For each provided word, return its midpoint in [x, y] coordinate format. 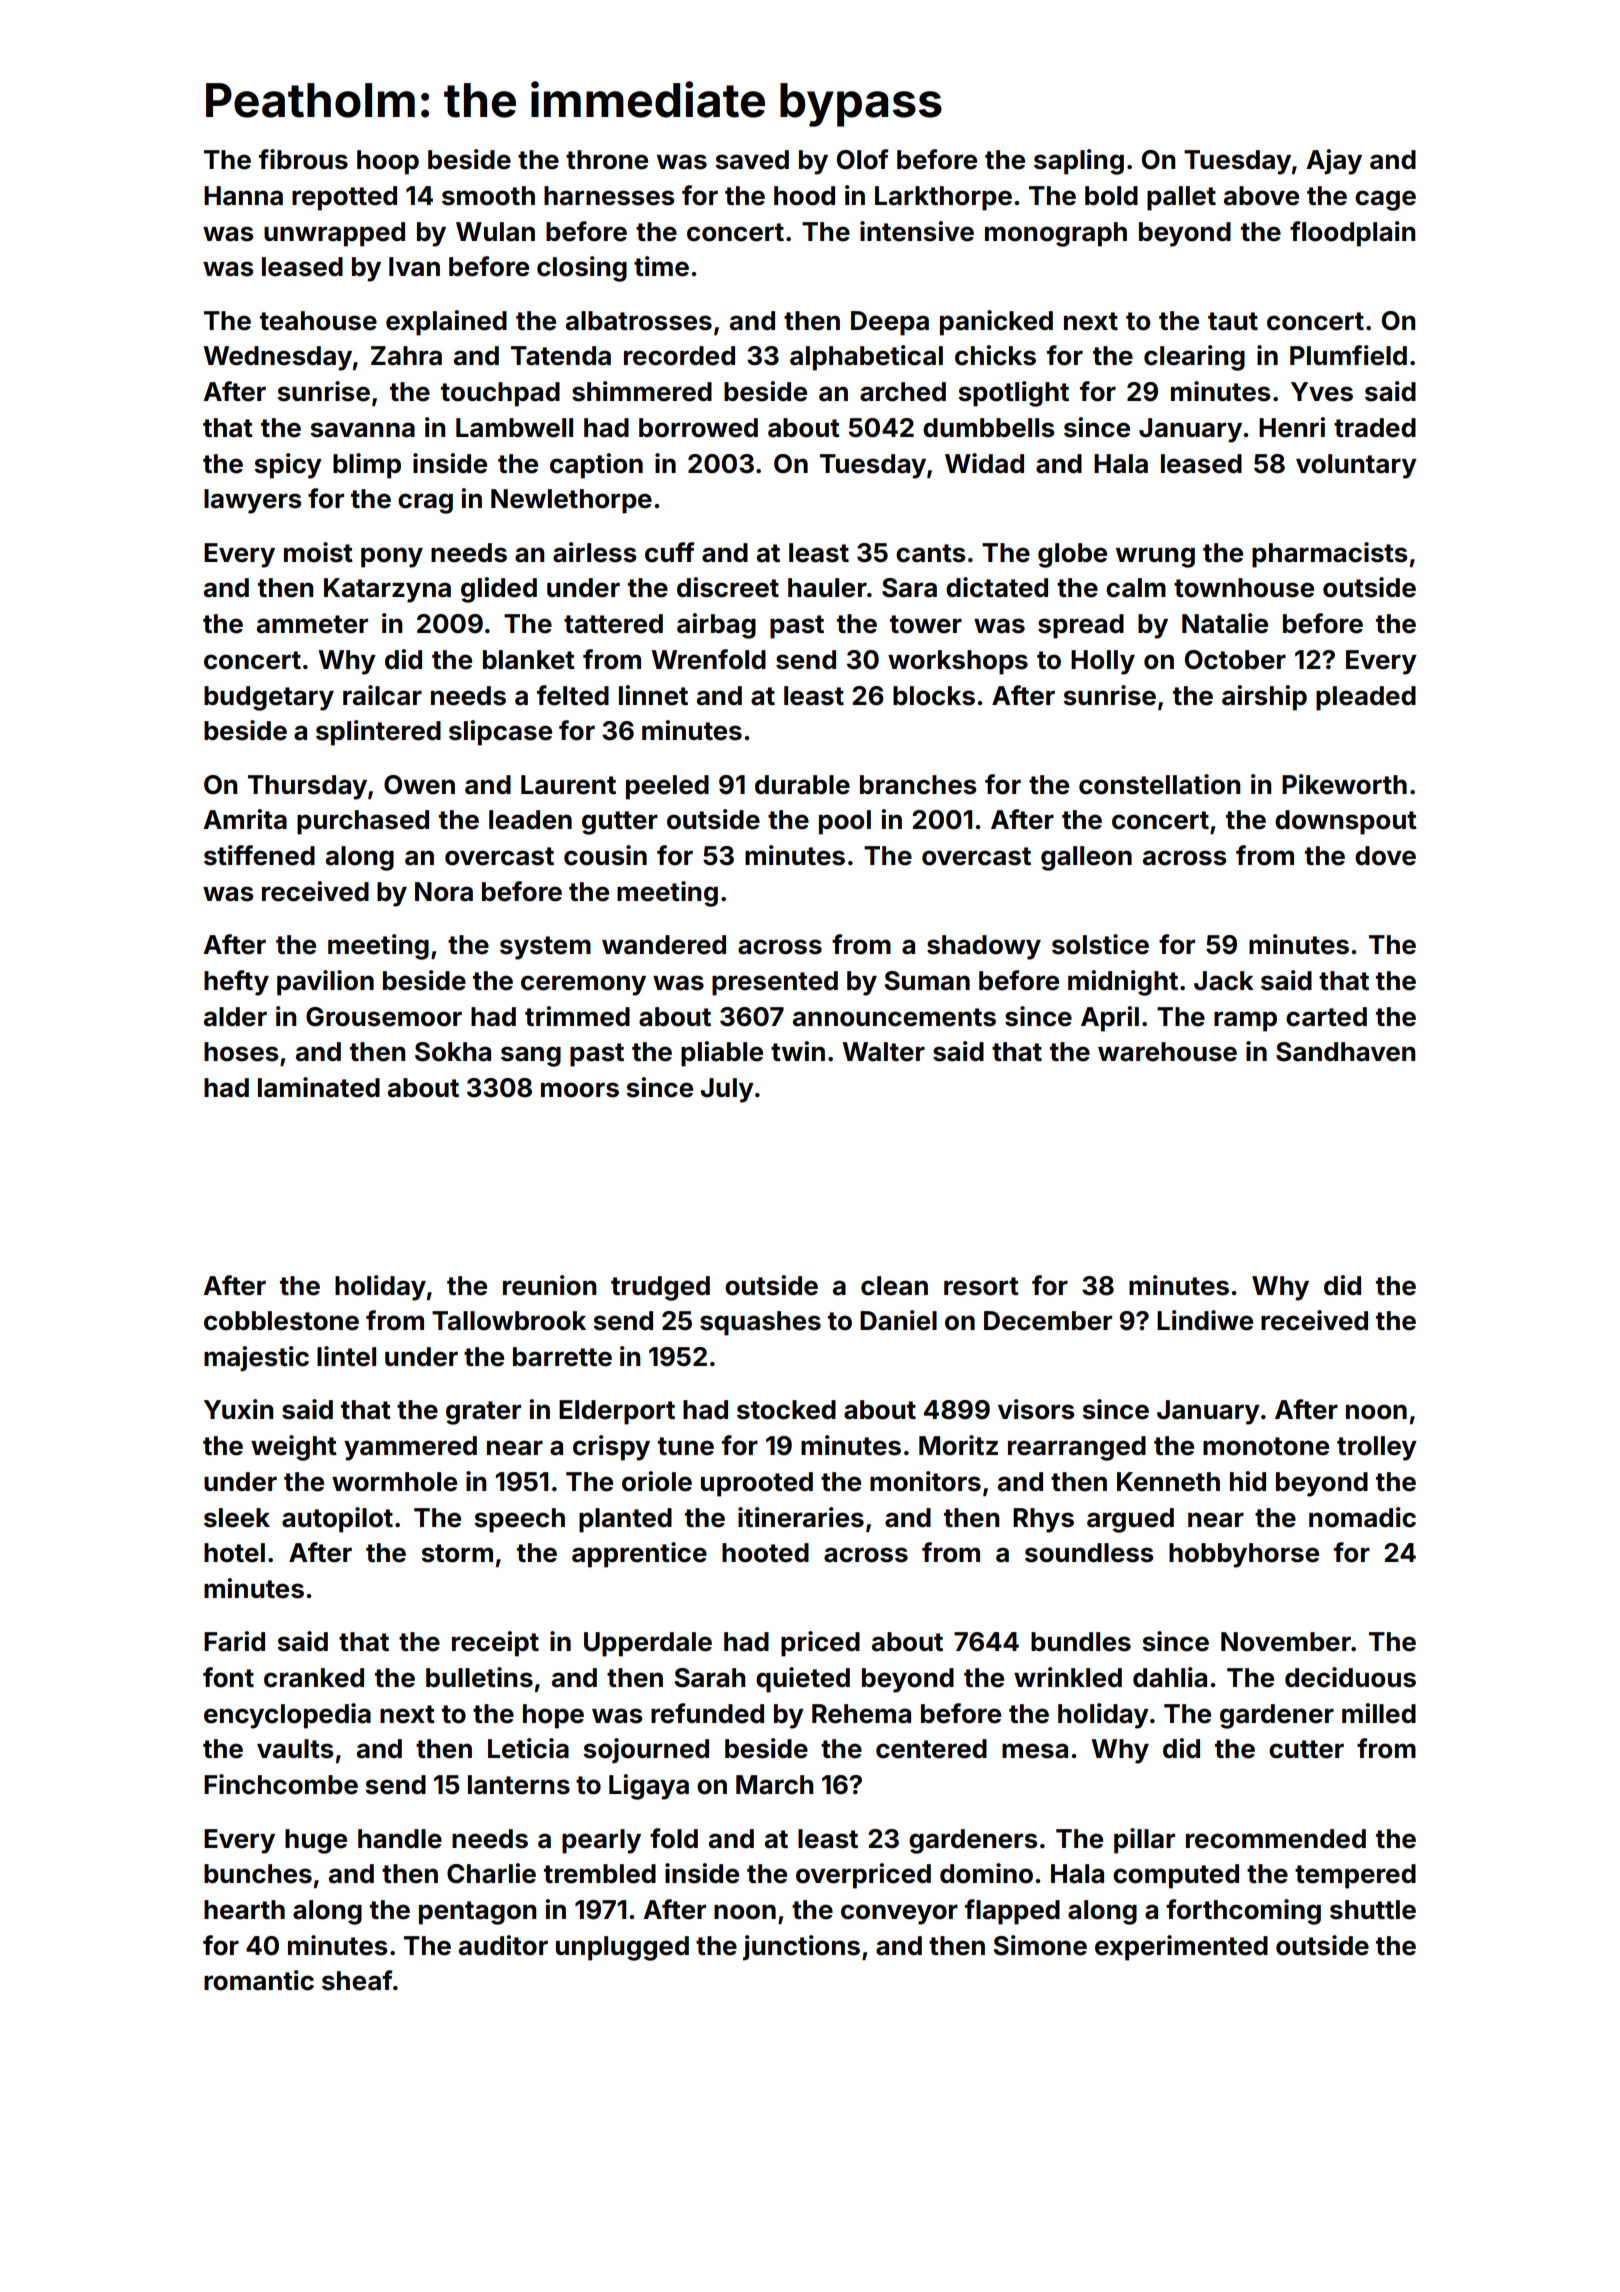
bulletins [479, 1677]
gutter [620, 823]
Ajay [1334, 162]
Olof [863, 159]
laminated [319, 1087]
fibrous [303, 159]
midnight [1123, 983]
